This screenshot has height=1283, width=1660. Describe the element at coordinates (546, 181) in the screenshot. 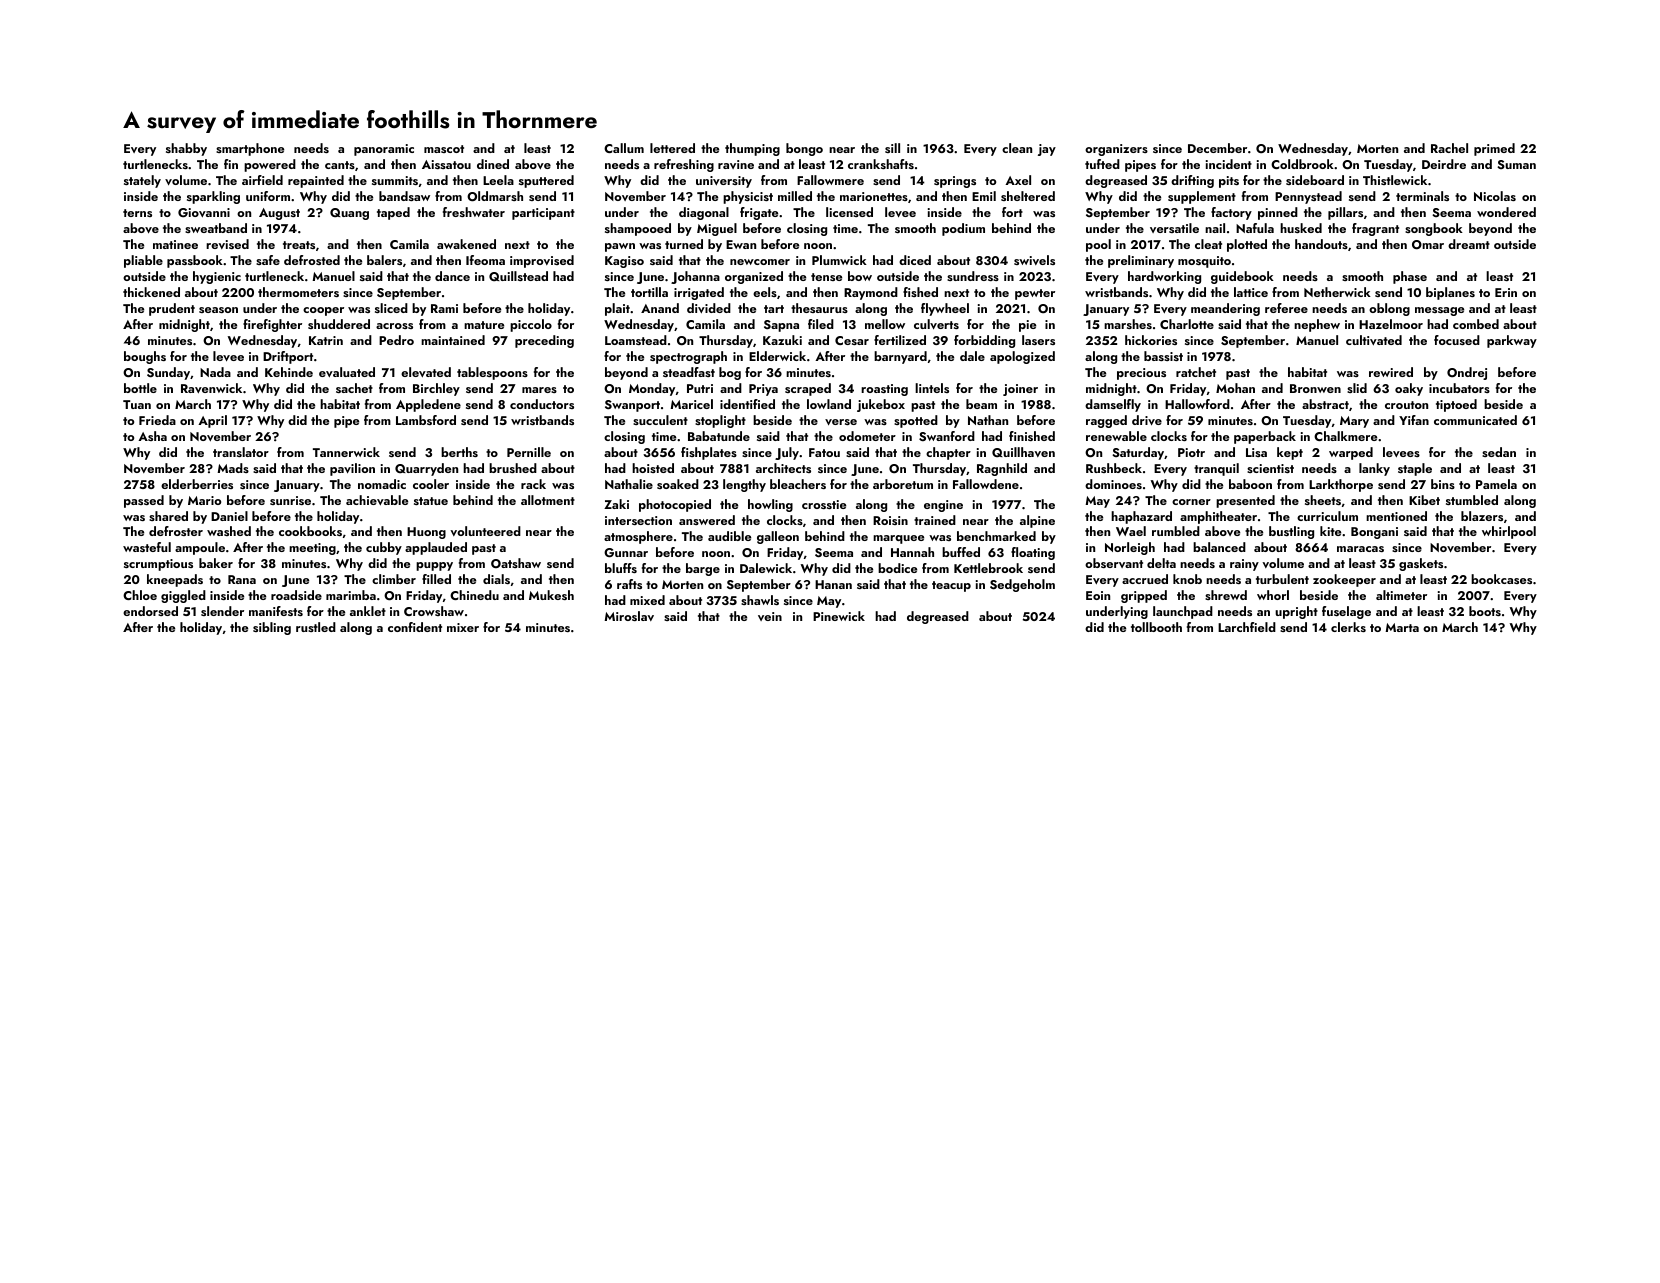

I see `sputtered` at that location.
